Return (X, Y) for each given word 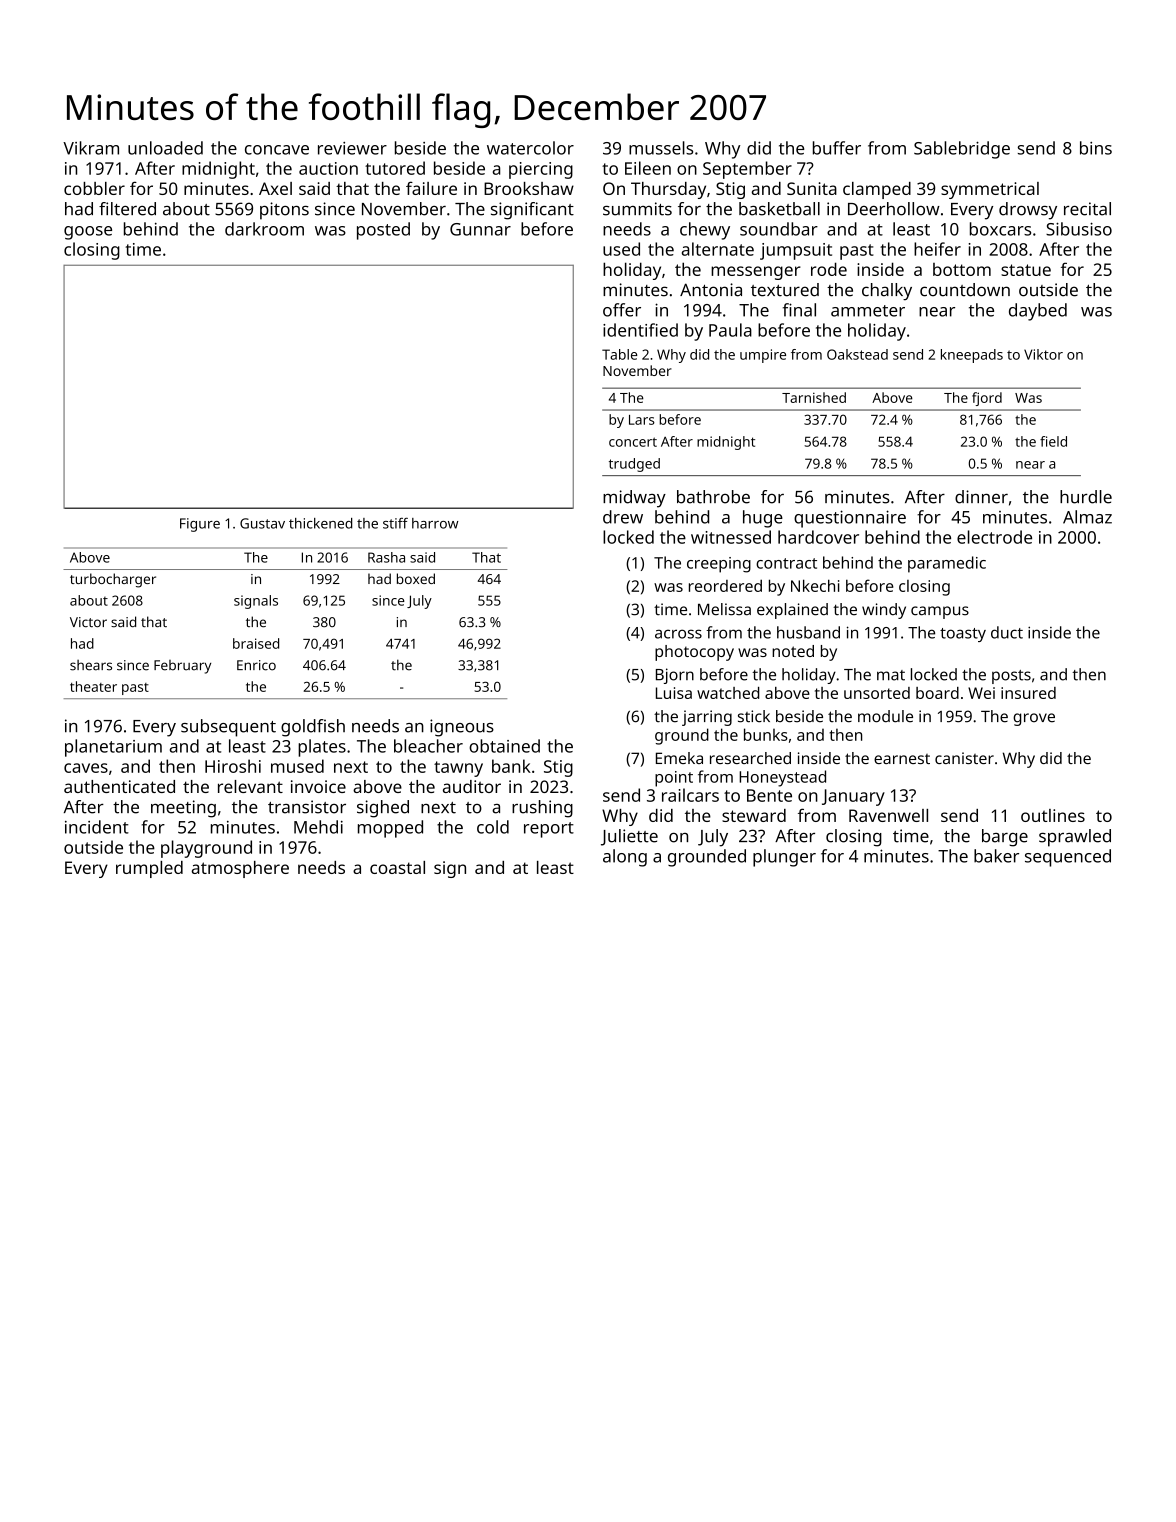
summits (637, 209)
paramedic (947, 564)
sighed (383, 809)
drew (623, 517)
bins (1096, 148)
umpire (763, 356)
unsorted (877, 693)
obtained (504, 746)
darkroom (264, 229)
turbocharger (113, 580)
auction (328, 168)
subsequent (228, 728)
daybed (1038, 312)
